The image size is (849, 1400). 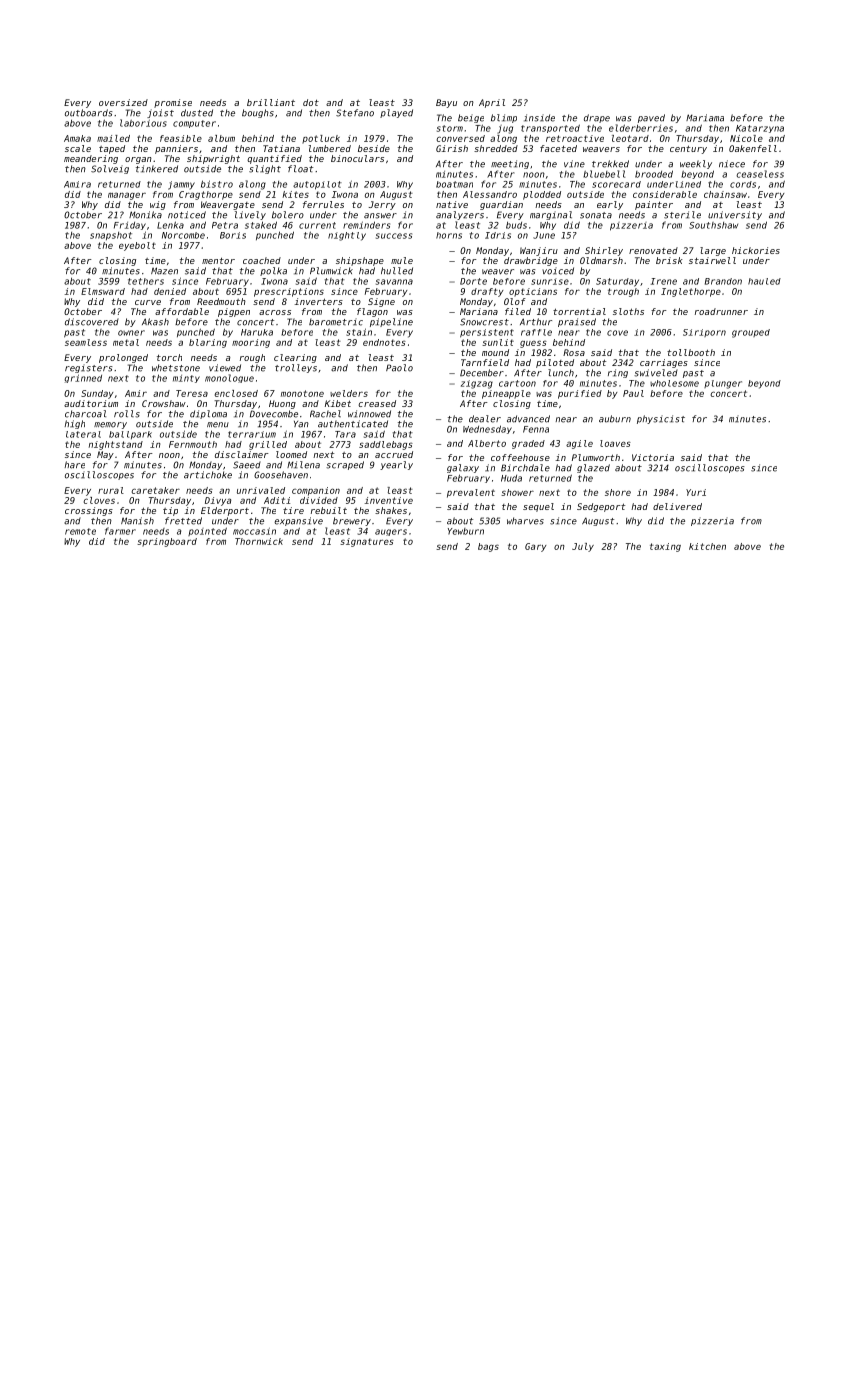 I want to click on hickories, so click(x=756, y=250).
